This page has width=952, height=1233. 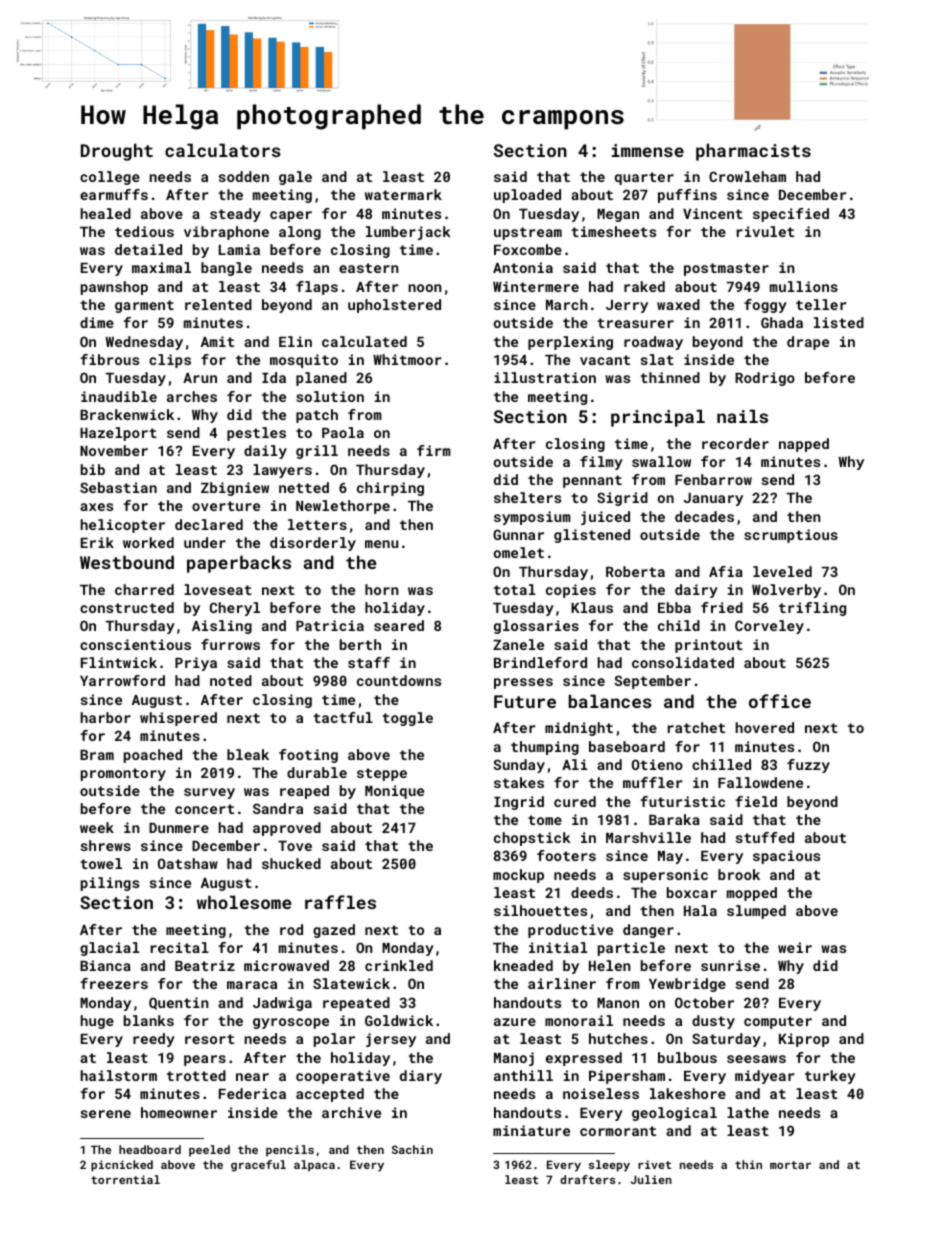 What do you see at coordinates (515, 1022) in the page?
I see `azure` at bounding box center [515, 1022].
